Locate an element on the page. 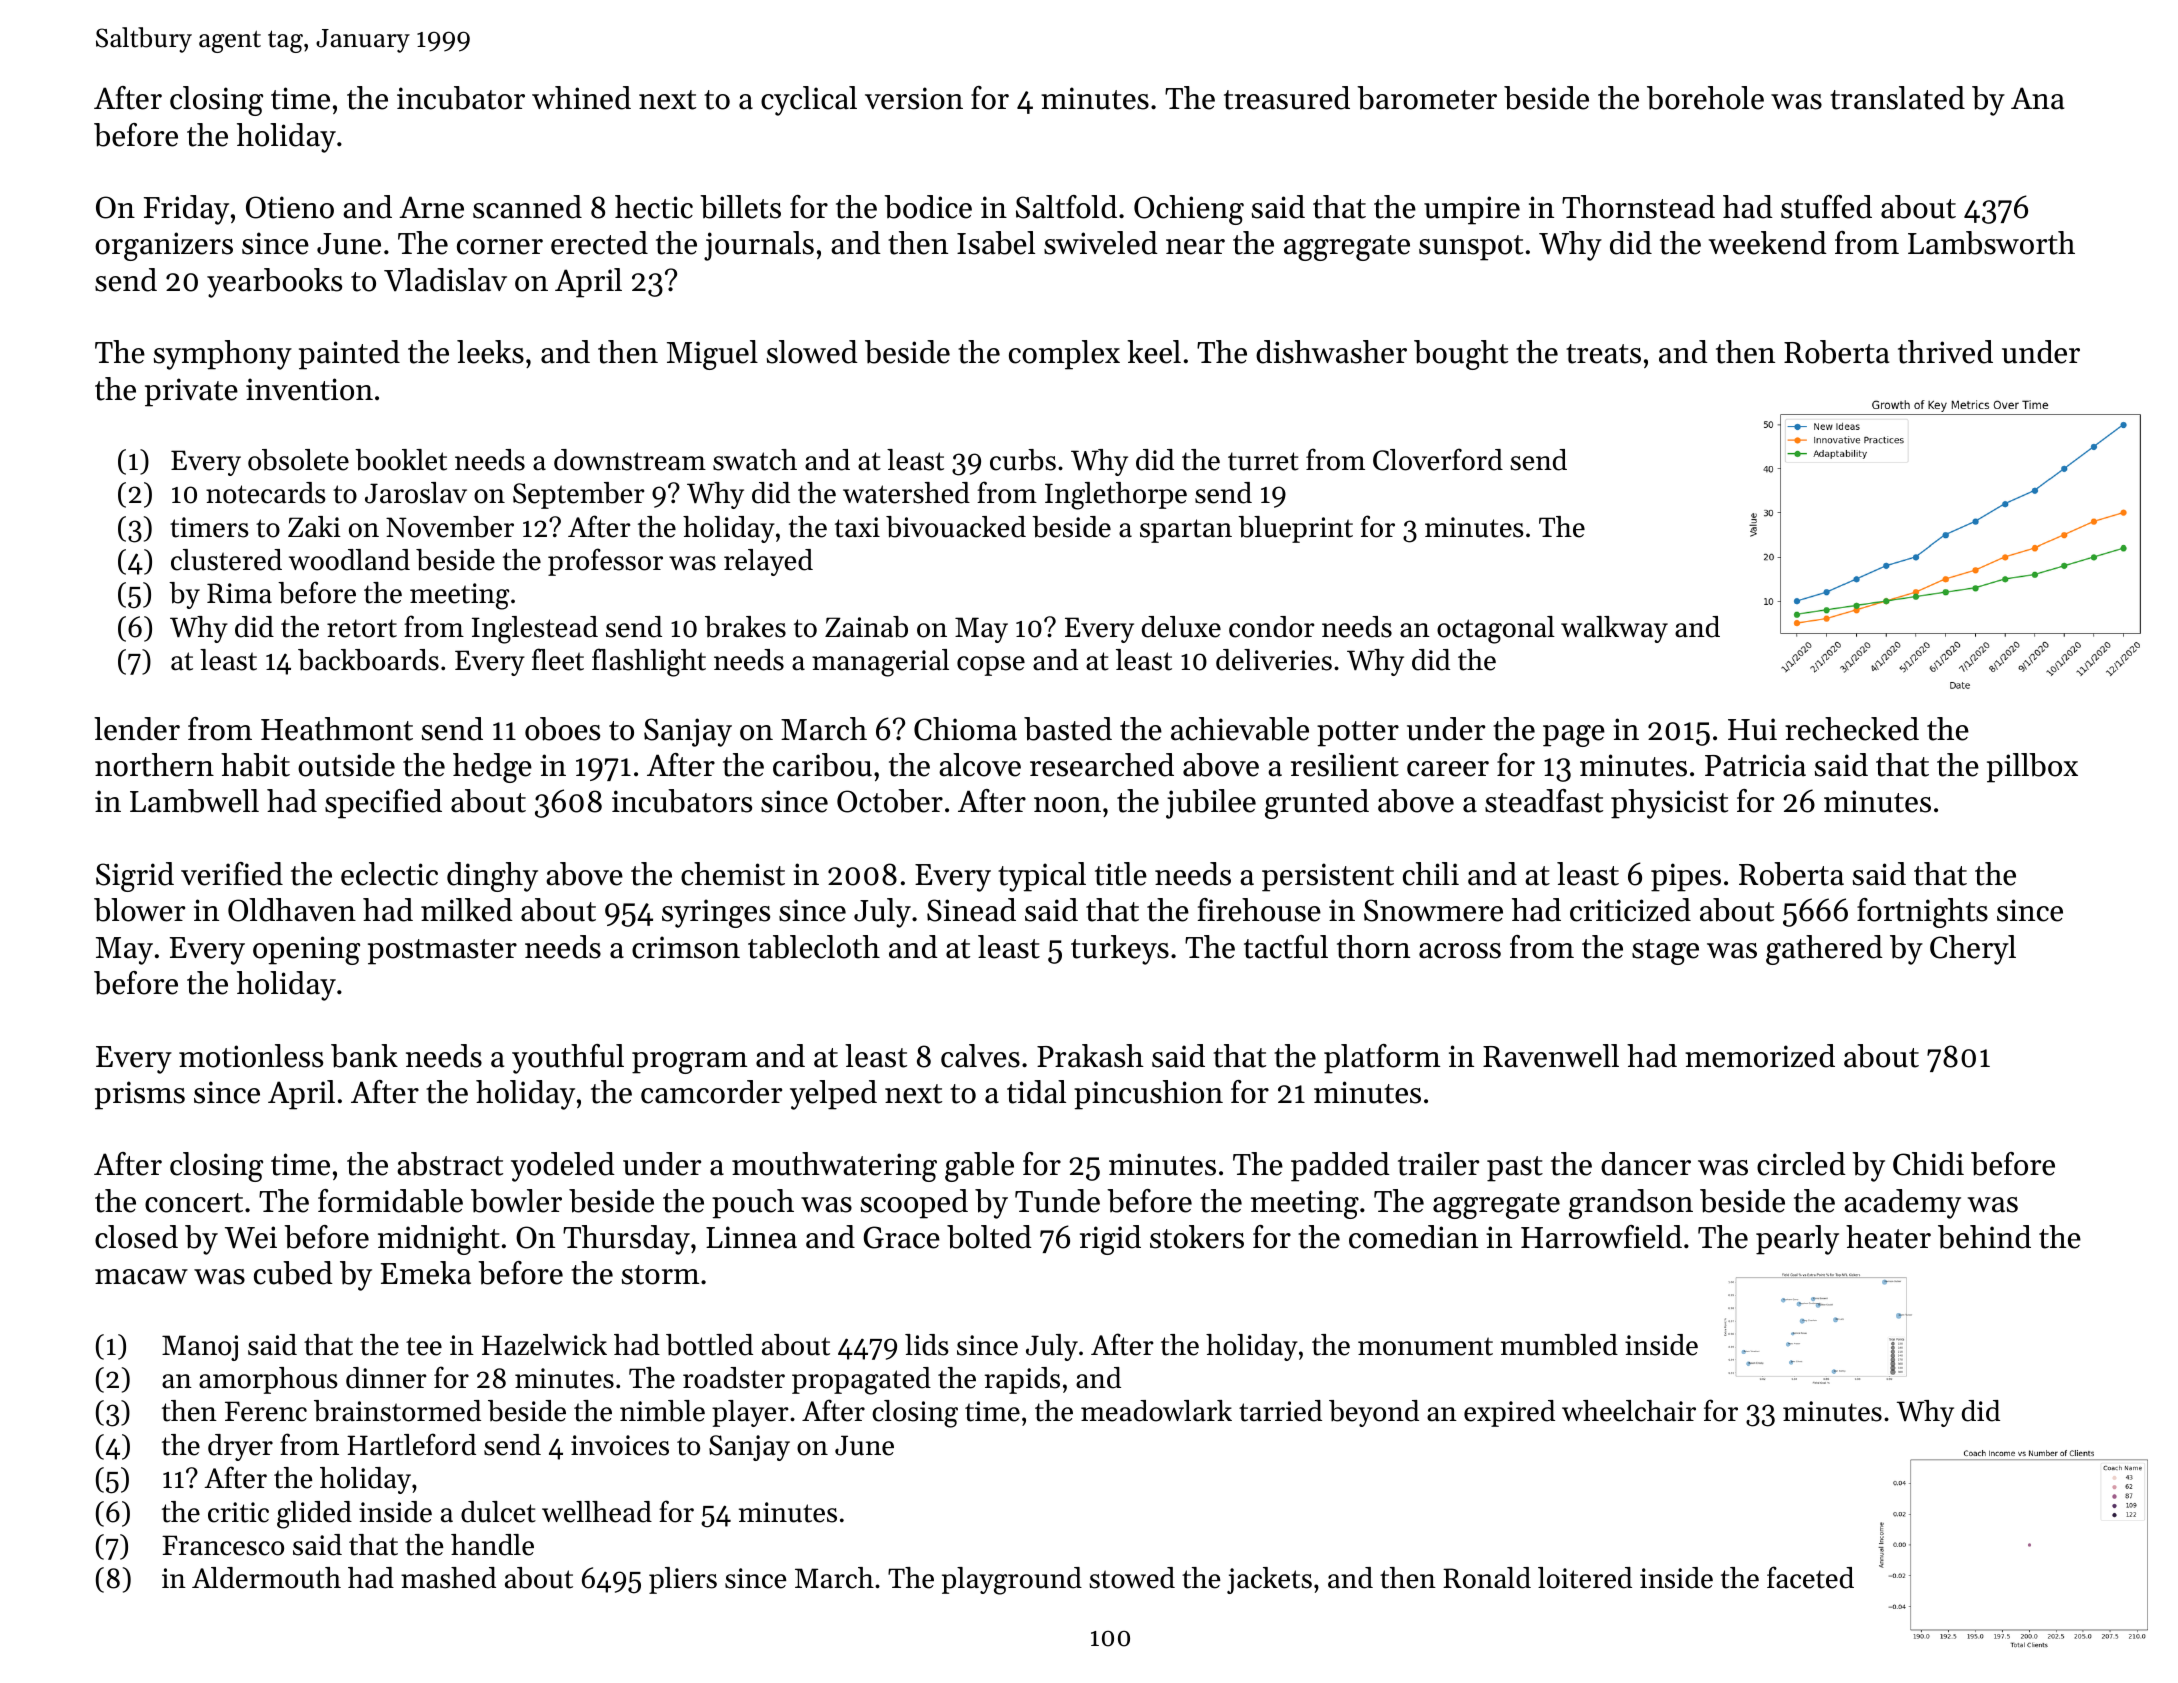 This image has height=1683, width=2178. Sinead is located at coordinates (971, 910).
